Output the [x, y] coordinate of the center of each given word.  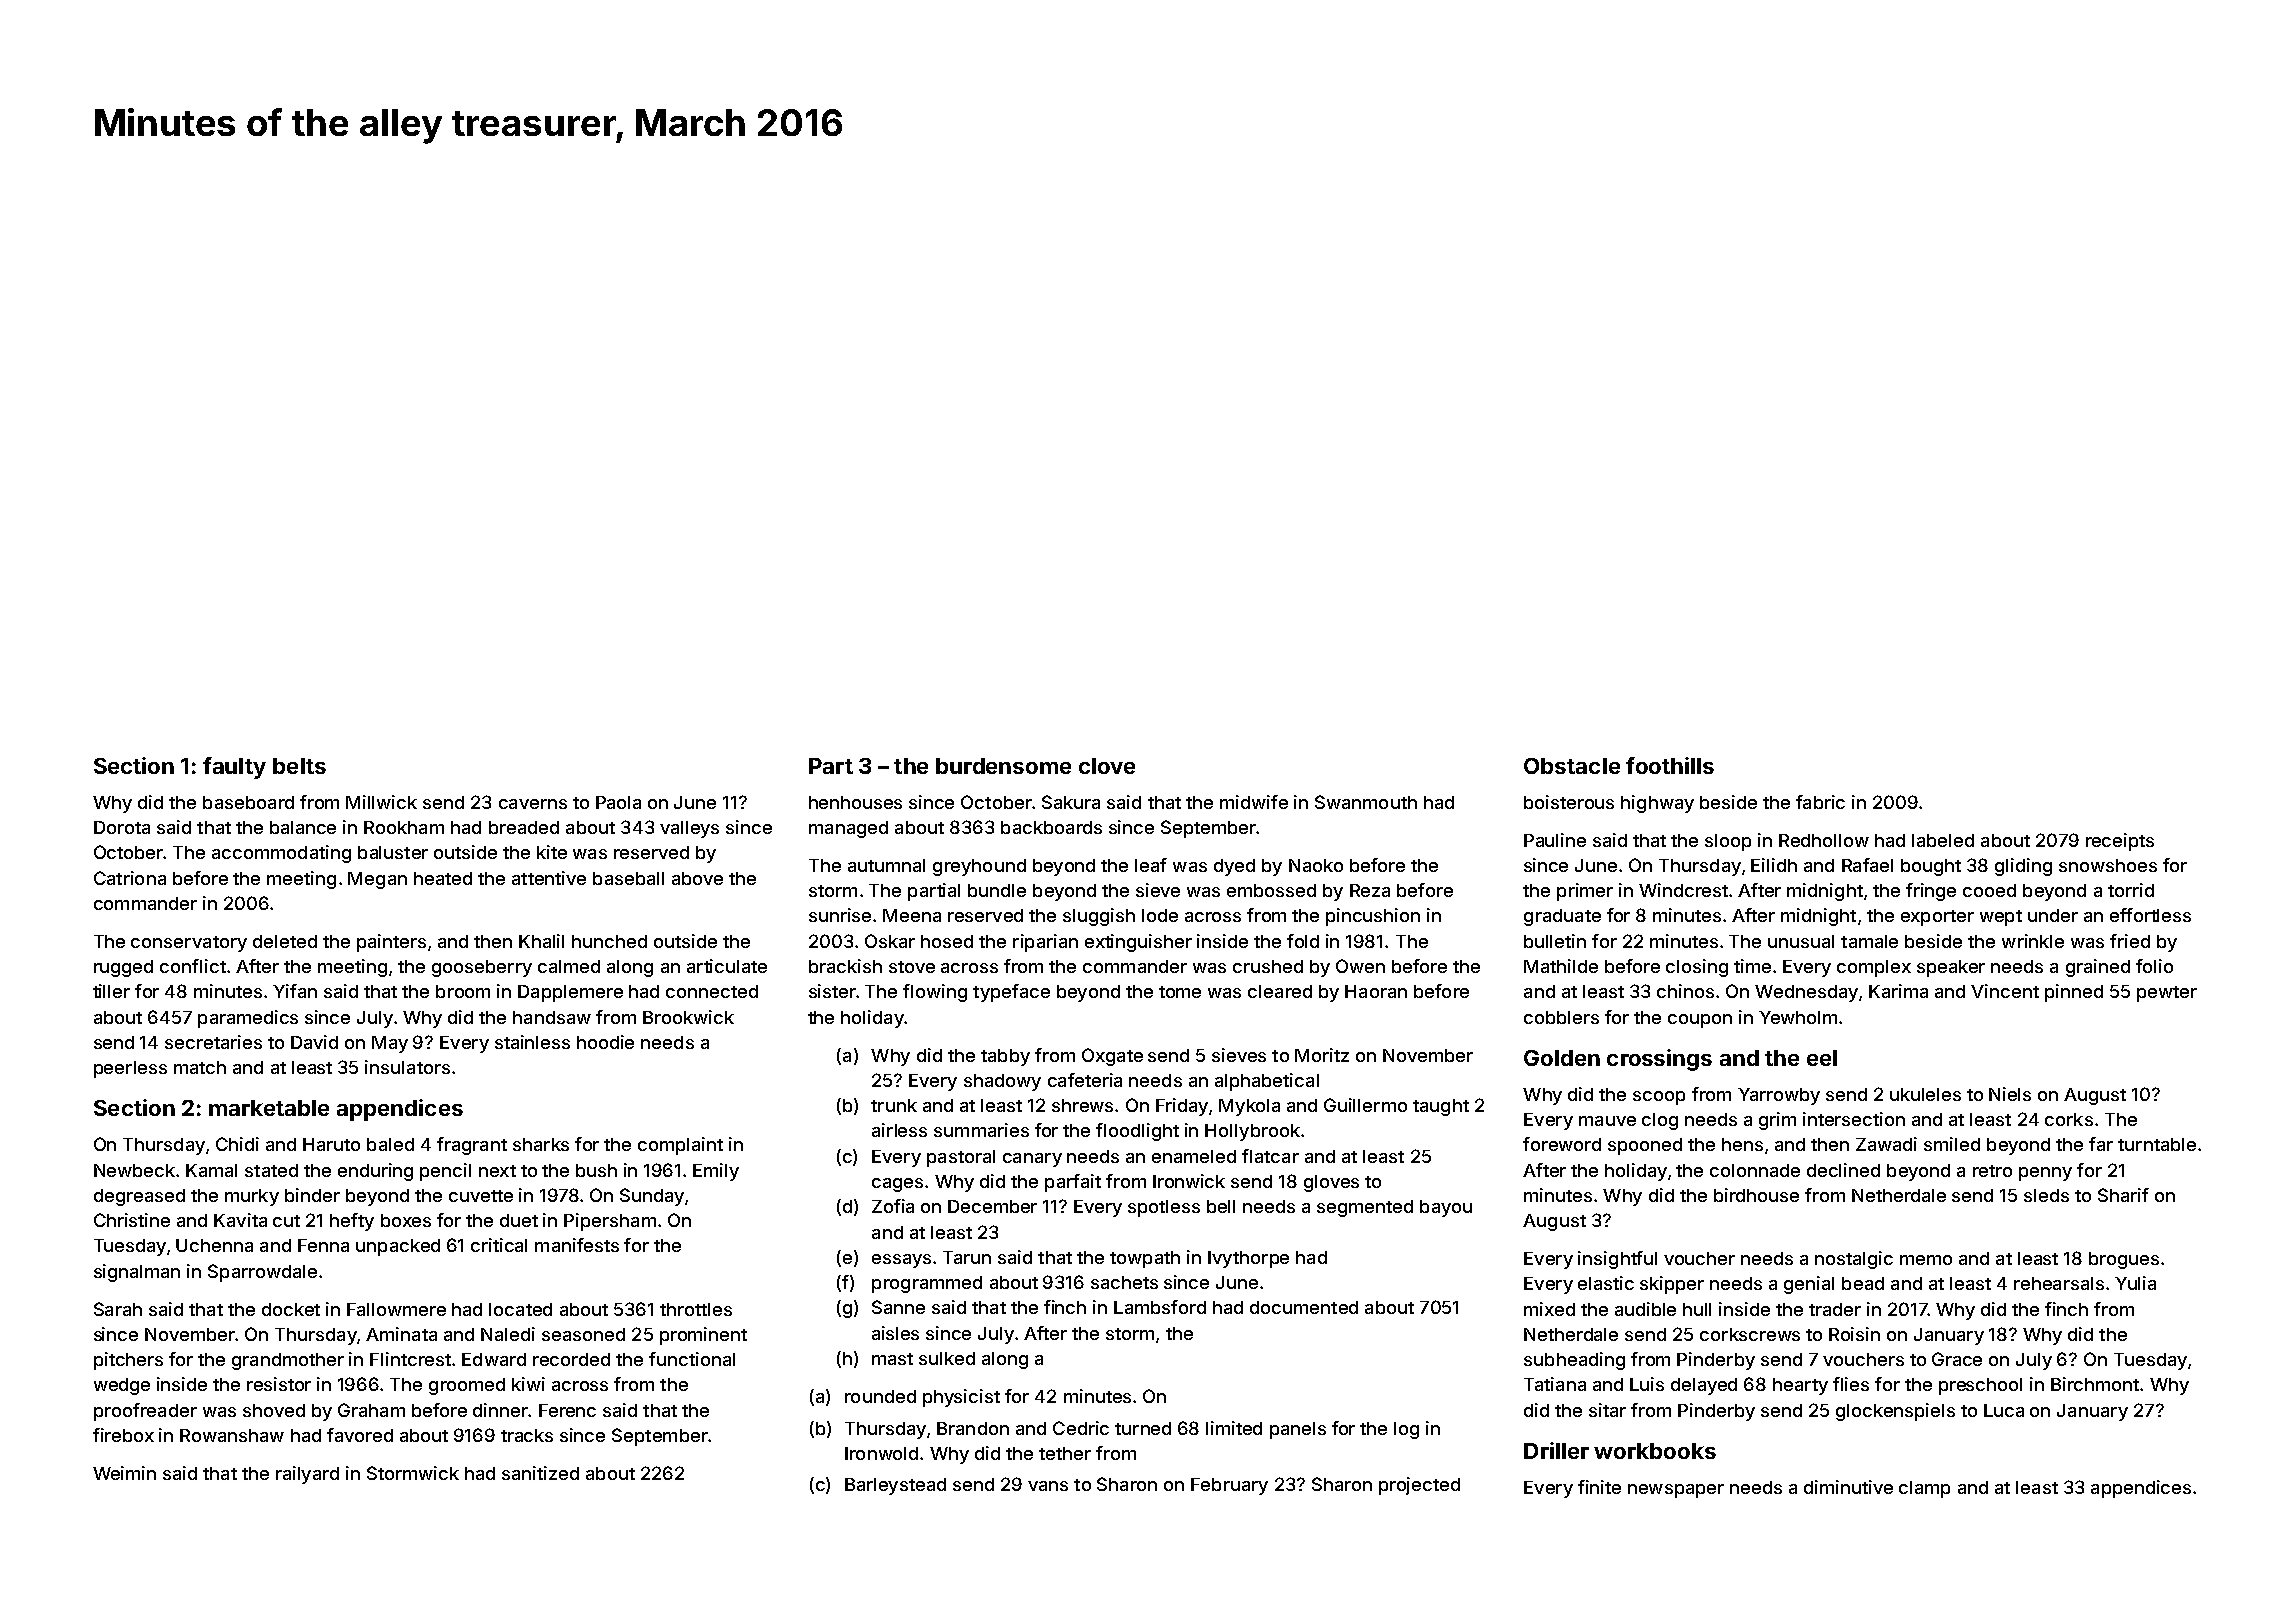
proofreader [145, 1412]
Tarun [967, 1257]
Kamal [211, 1170]
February [1229, 1486]
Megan [377, 880]
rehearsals [2059, 1283]
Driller [1556, 1450]
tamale [1869, 941]
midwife [1254, 802]
